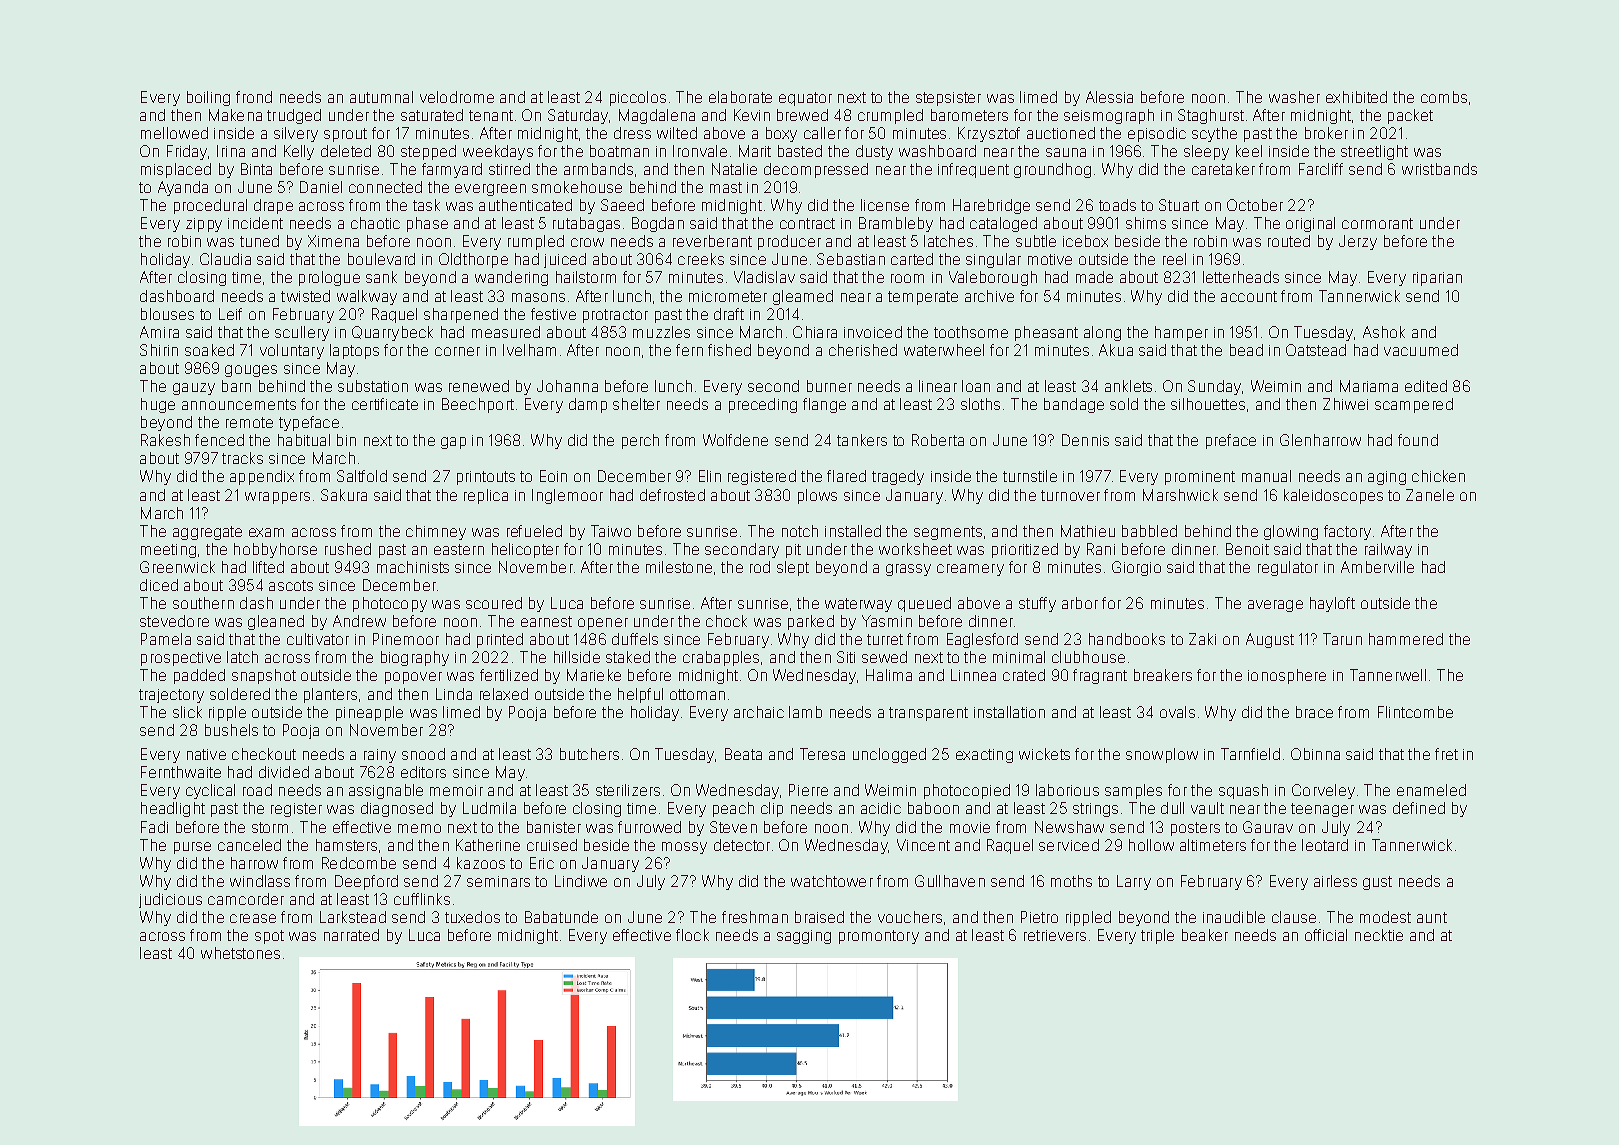  Describe the element at coordinates (1379, 935) in the page. I see `necktie` at that location.
